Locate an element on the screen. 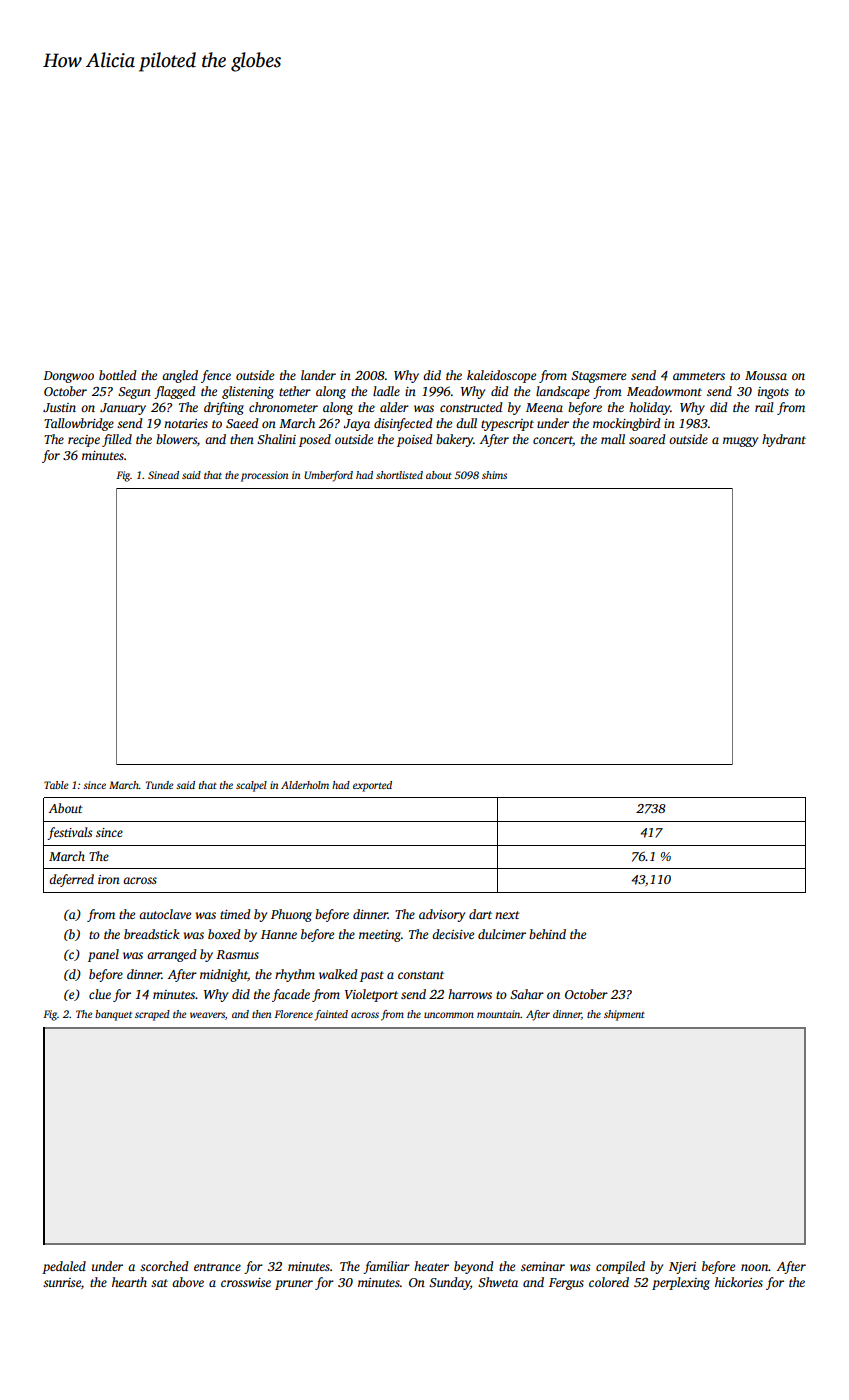  scraped is located at coordinates (152, 1015).
